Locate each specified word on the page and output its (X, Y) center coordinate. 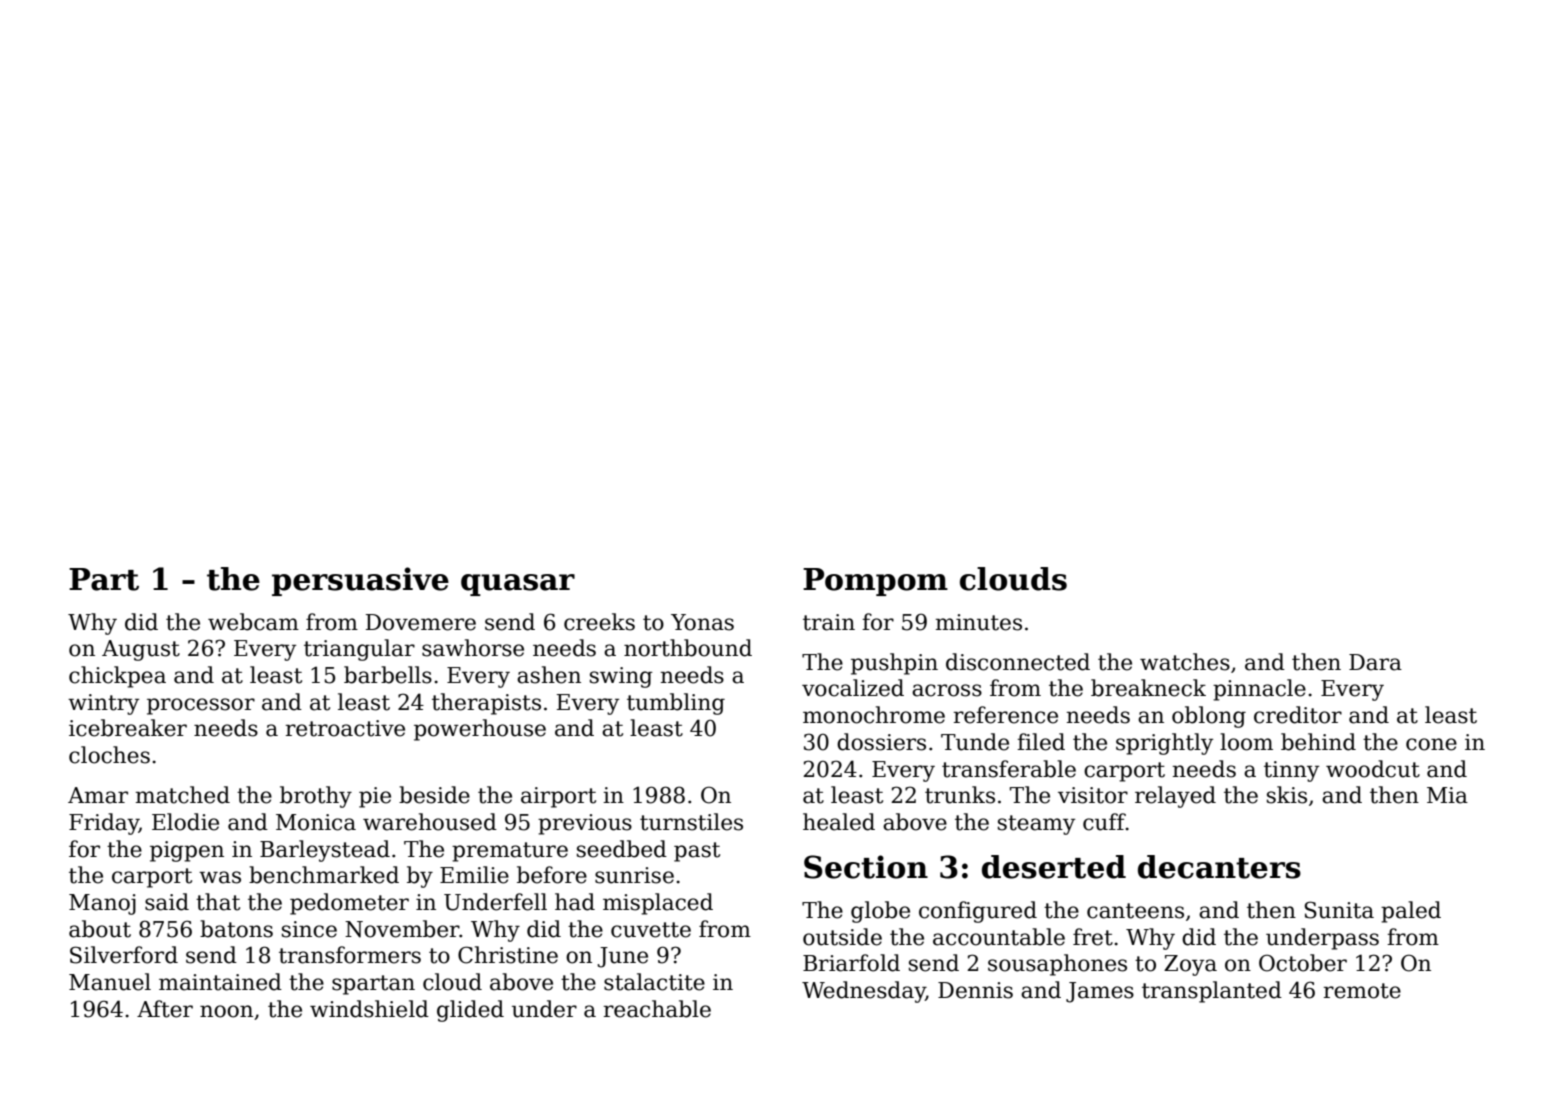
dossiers (881, 742)
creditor (1298, 715)
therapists (486, 704)
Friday (104, 824)
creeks (599, 622)
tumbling (676, 704)
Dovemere (421, 622)
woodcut (1373, 769)
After (165, 1009)
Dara (1375, 662)
